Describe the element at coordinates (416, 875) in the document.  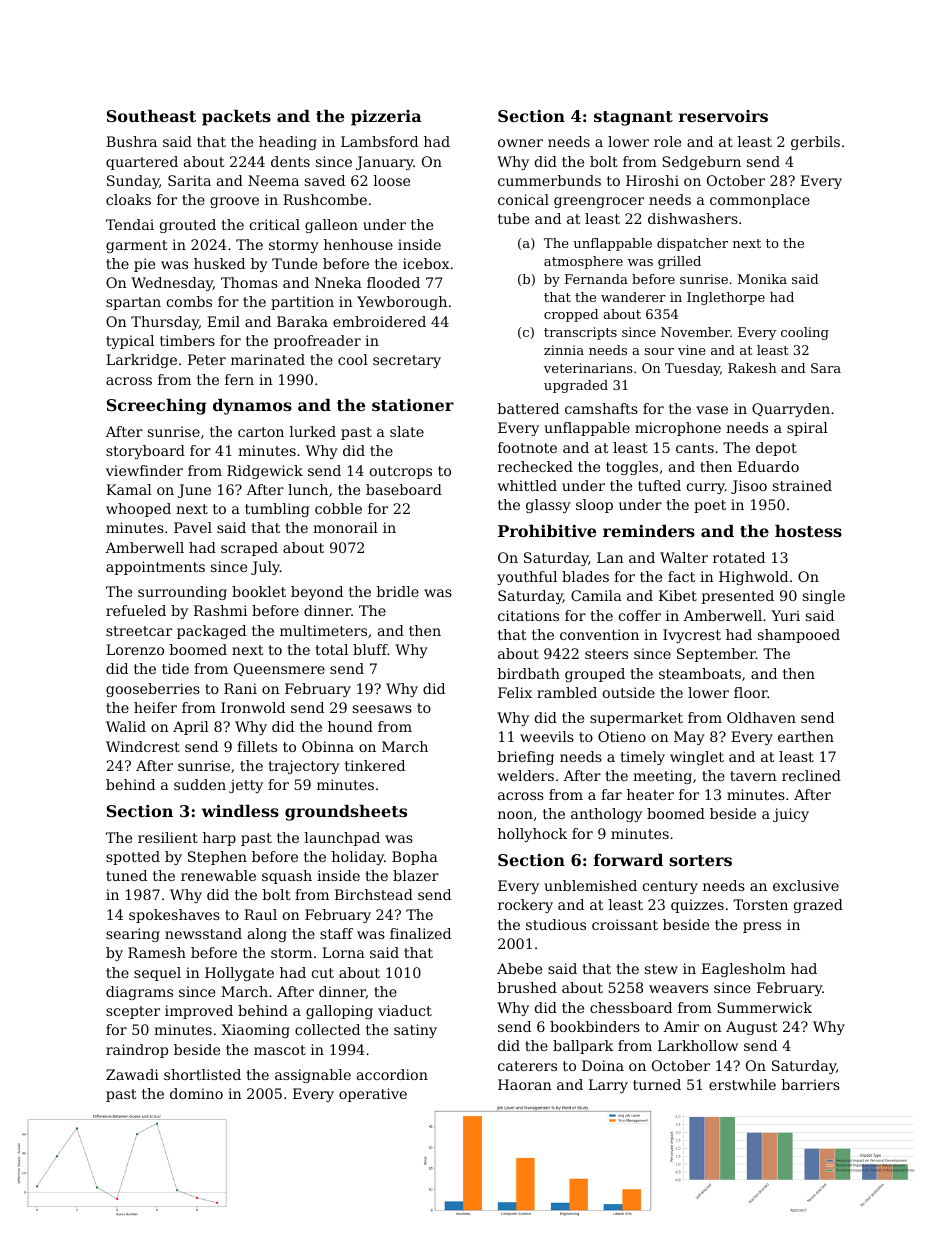
I see `blazer` at that location.
